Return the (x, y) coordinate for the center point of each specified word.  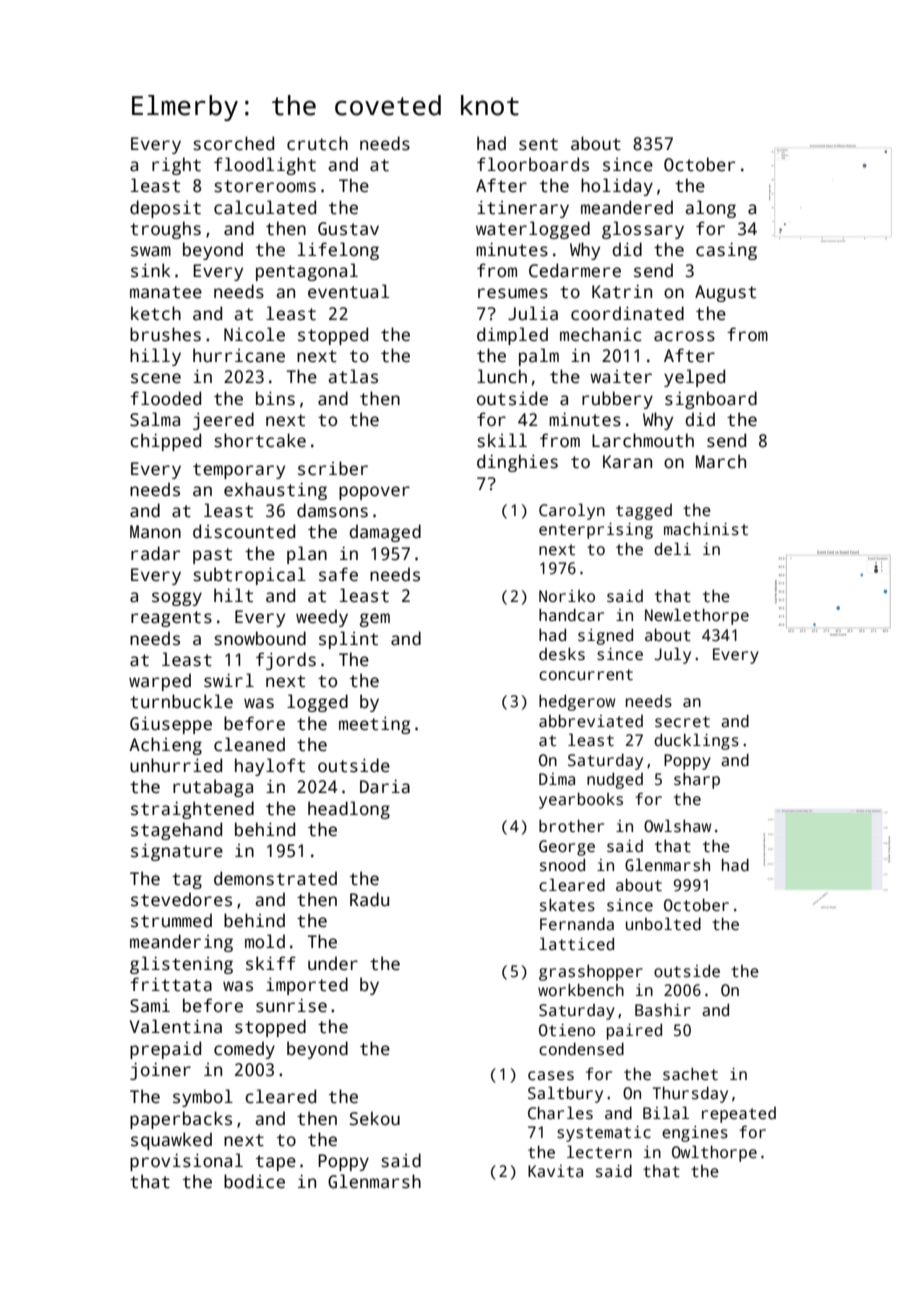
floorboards (533, 164)
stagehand (176, 831)
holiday (617, 187)
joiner (160, 1071)
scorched (233, 143)
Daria (385, 786)
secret (682, 722)
